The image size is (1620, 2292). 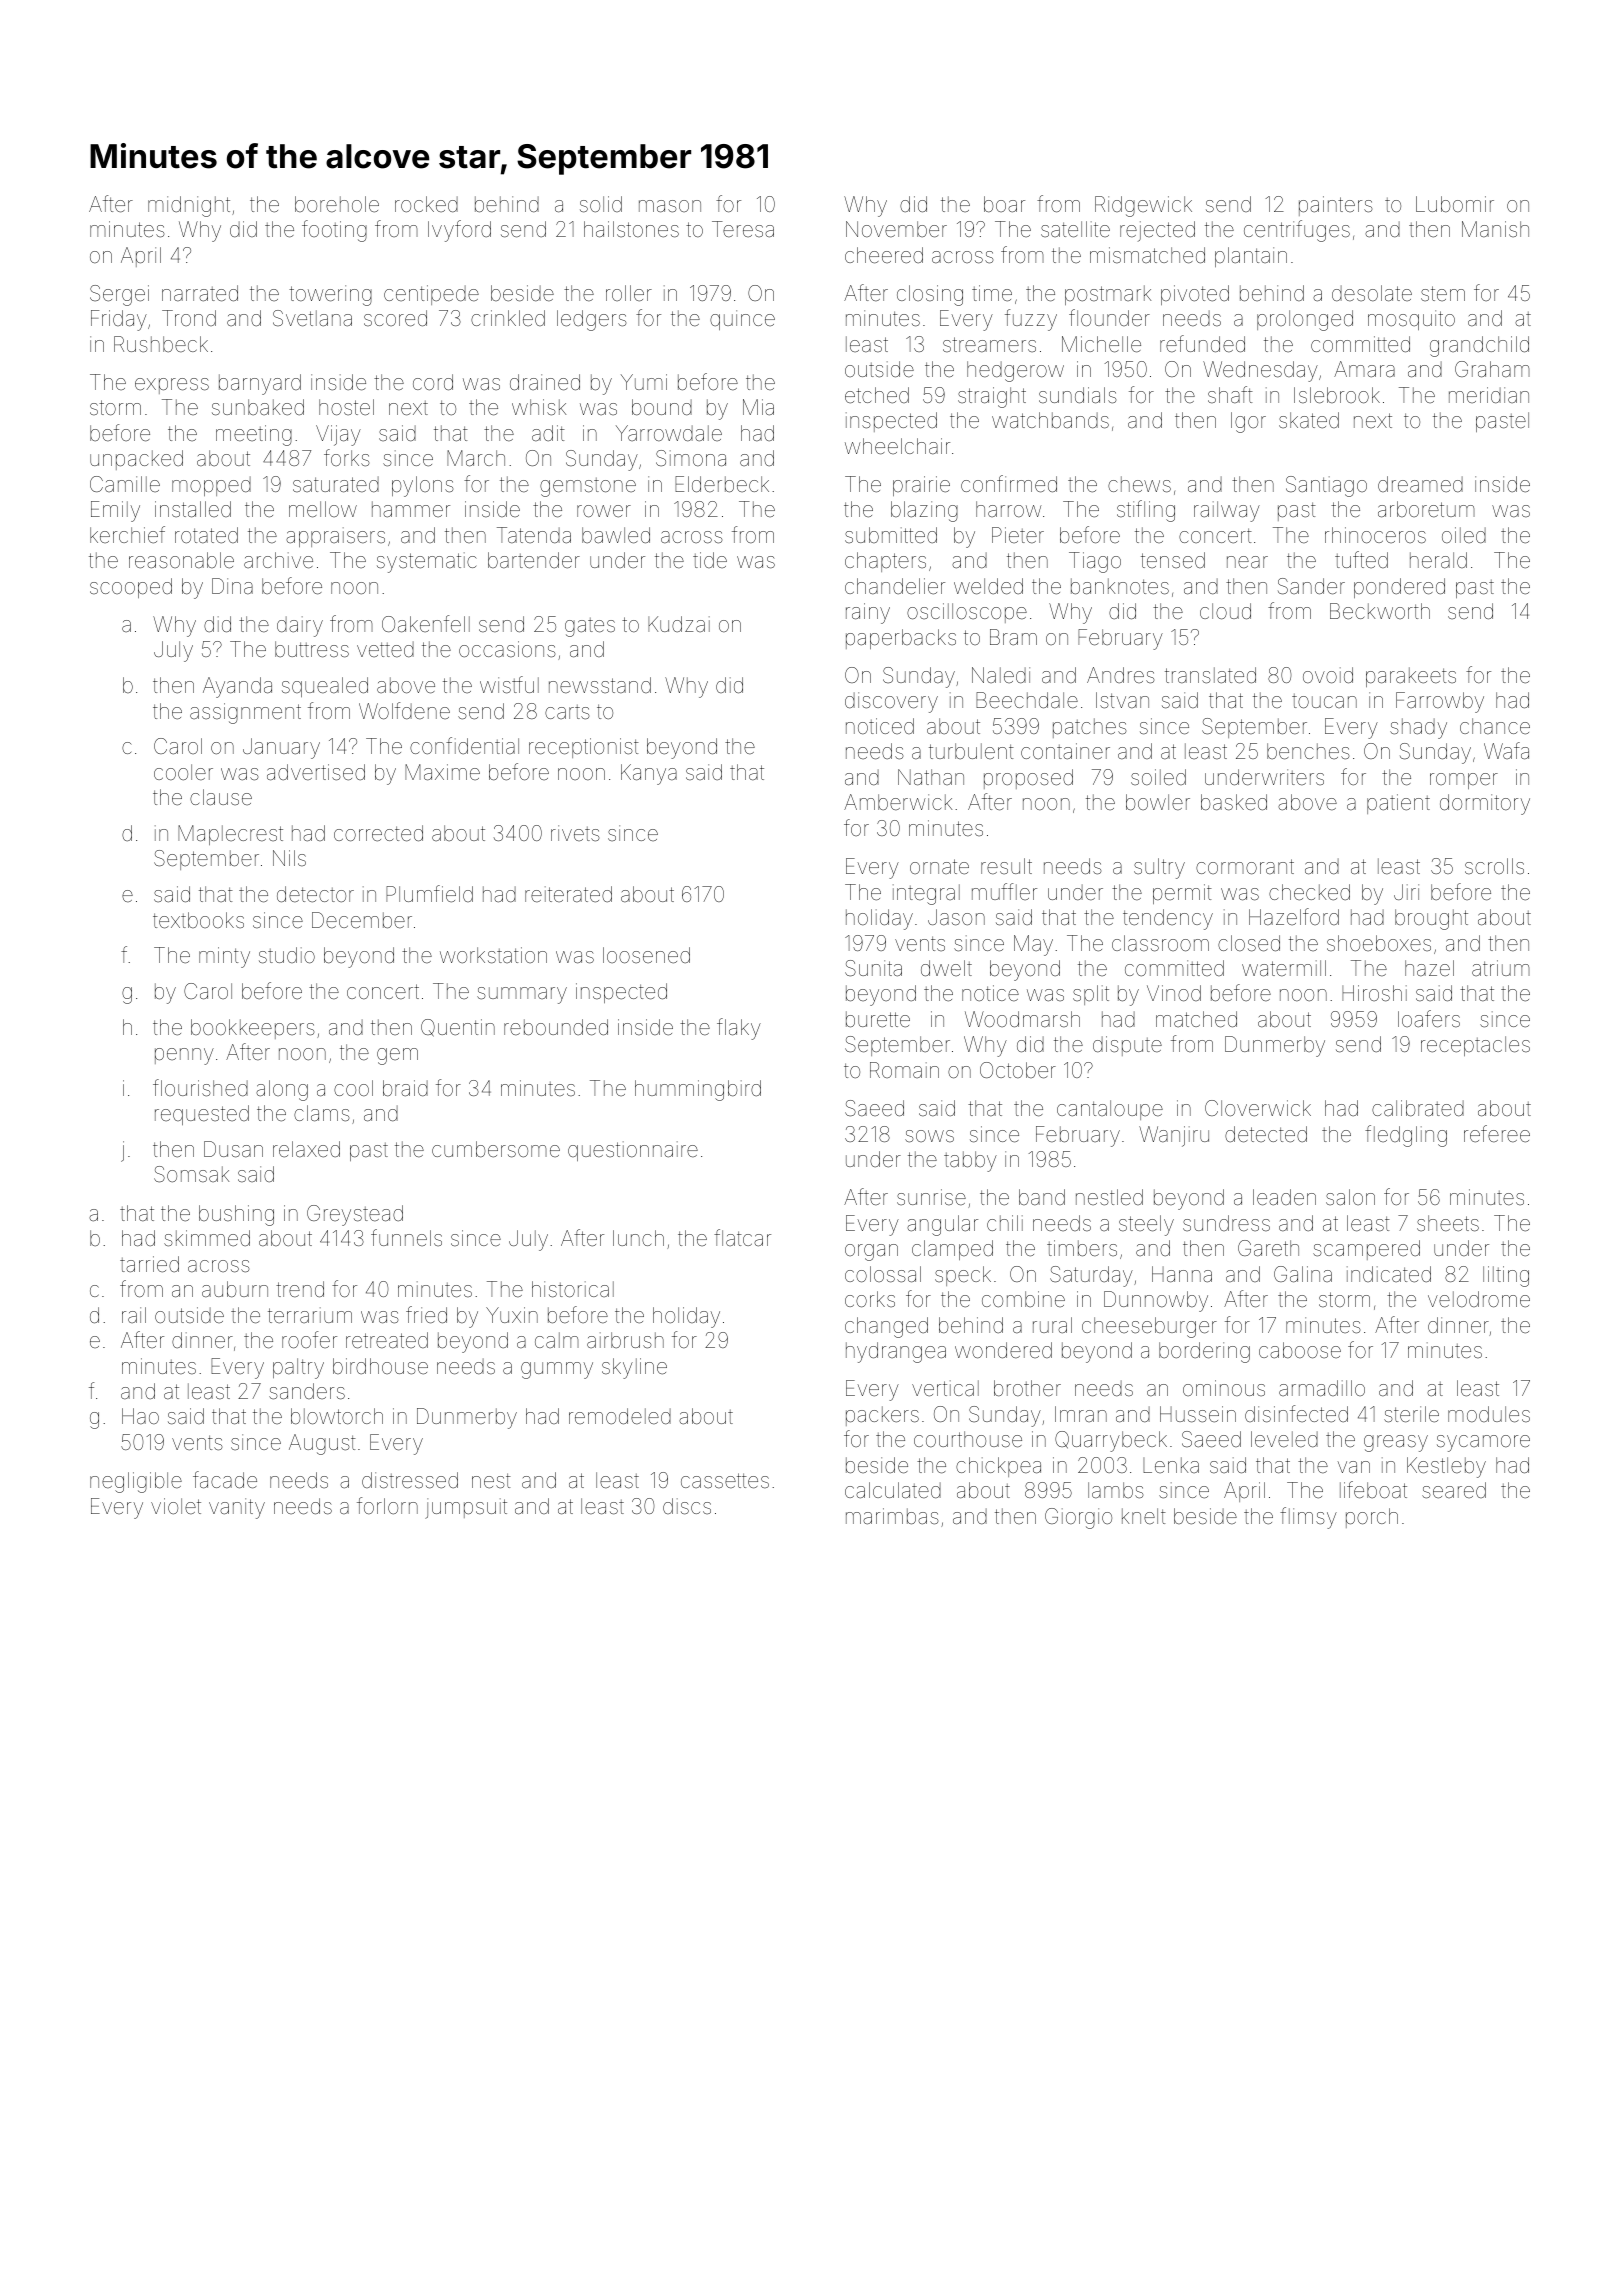 What do you see at coordinates (1297, 231) in the screenshot?
I see `centrifuges` at bounding box center [1297, 231].
